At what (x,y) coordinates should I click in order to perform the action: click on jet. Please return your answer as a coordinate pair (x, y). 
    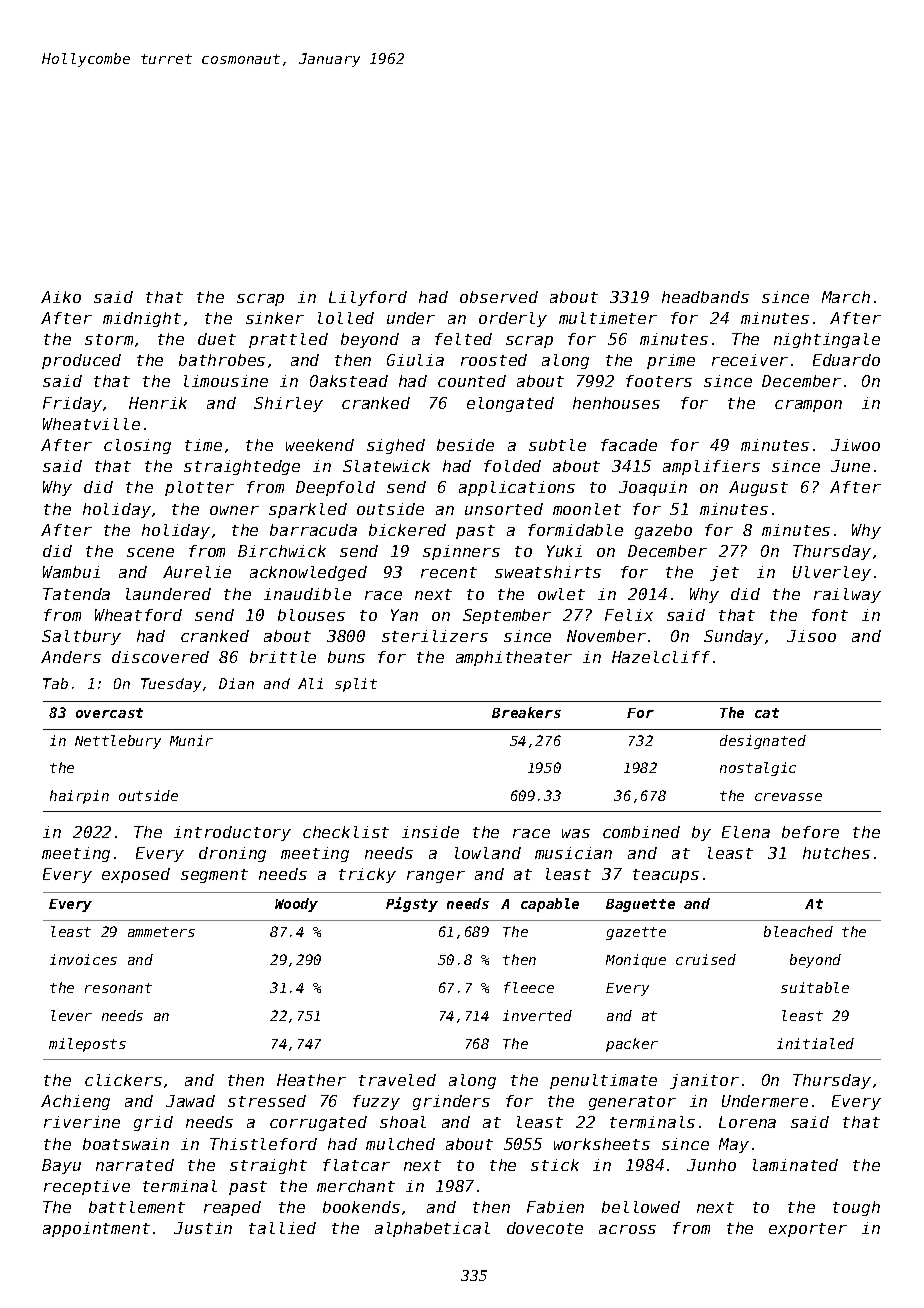
    Looking at the image, I should click on (724, 573).
